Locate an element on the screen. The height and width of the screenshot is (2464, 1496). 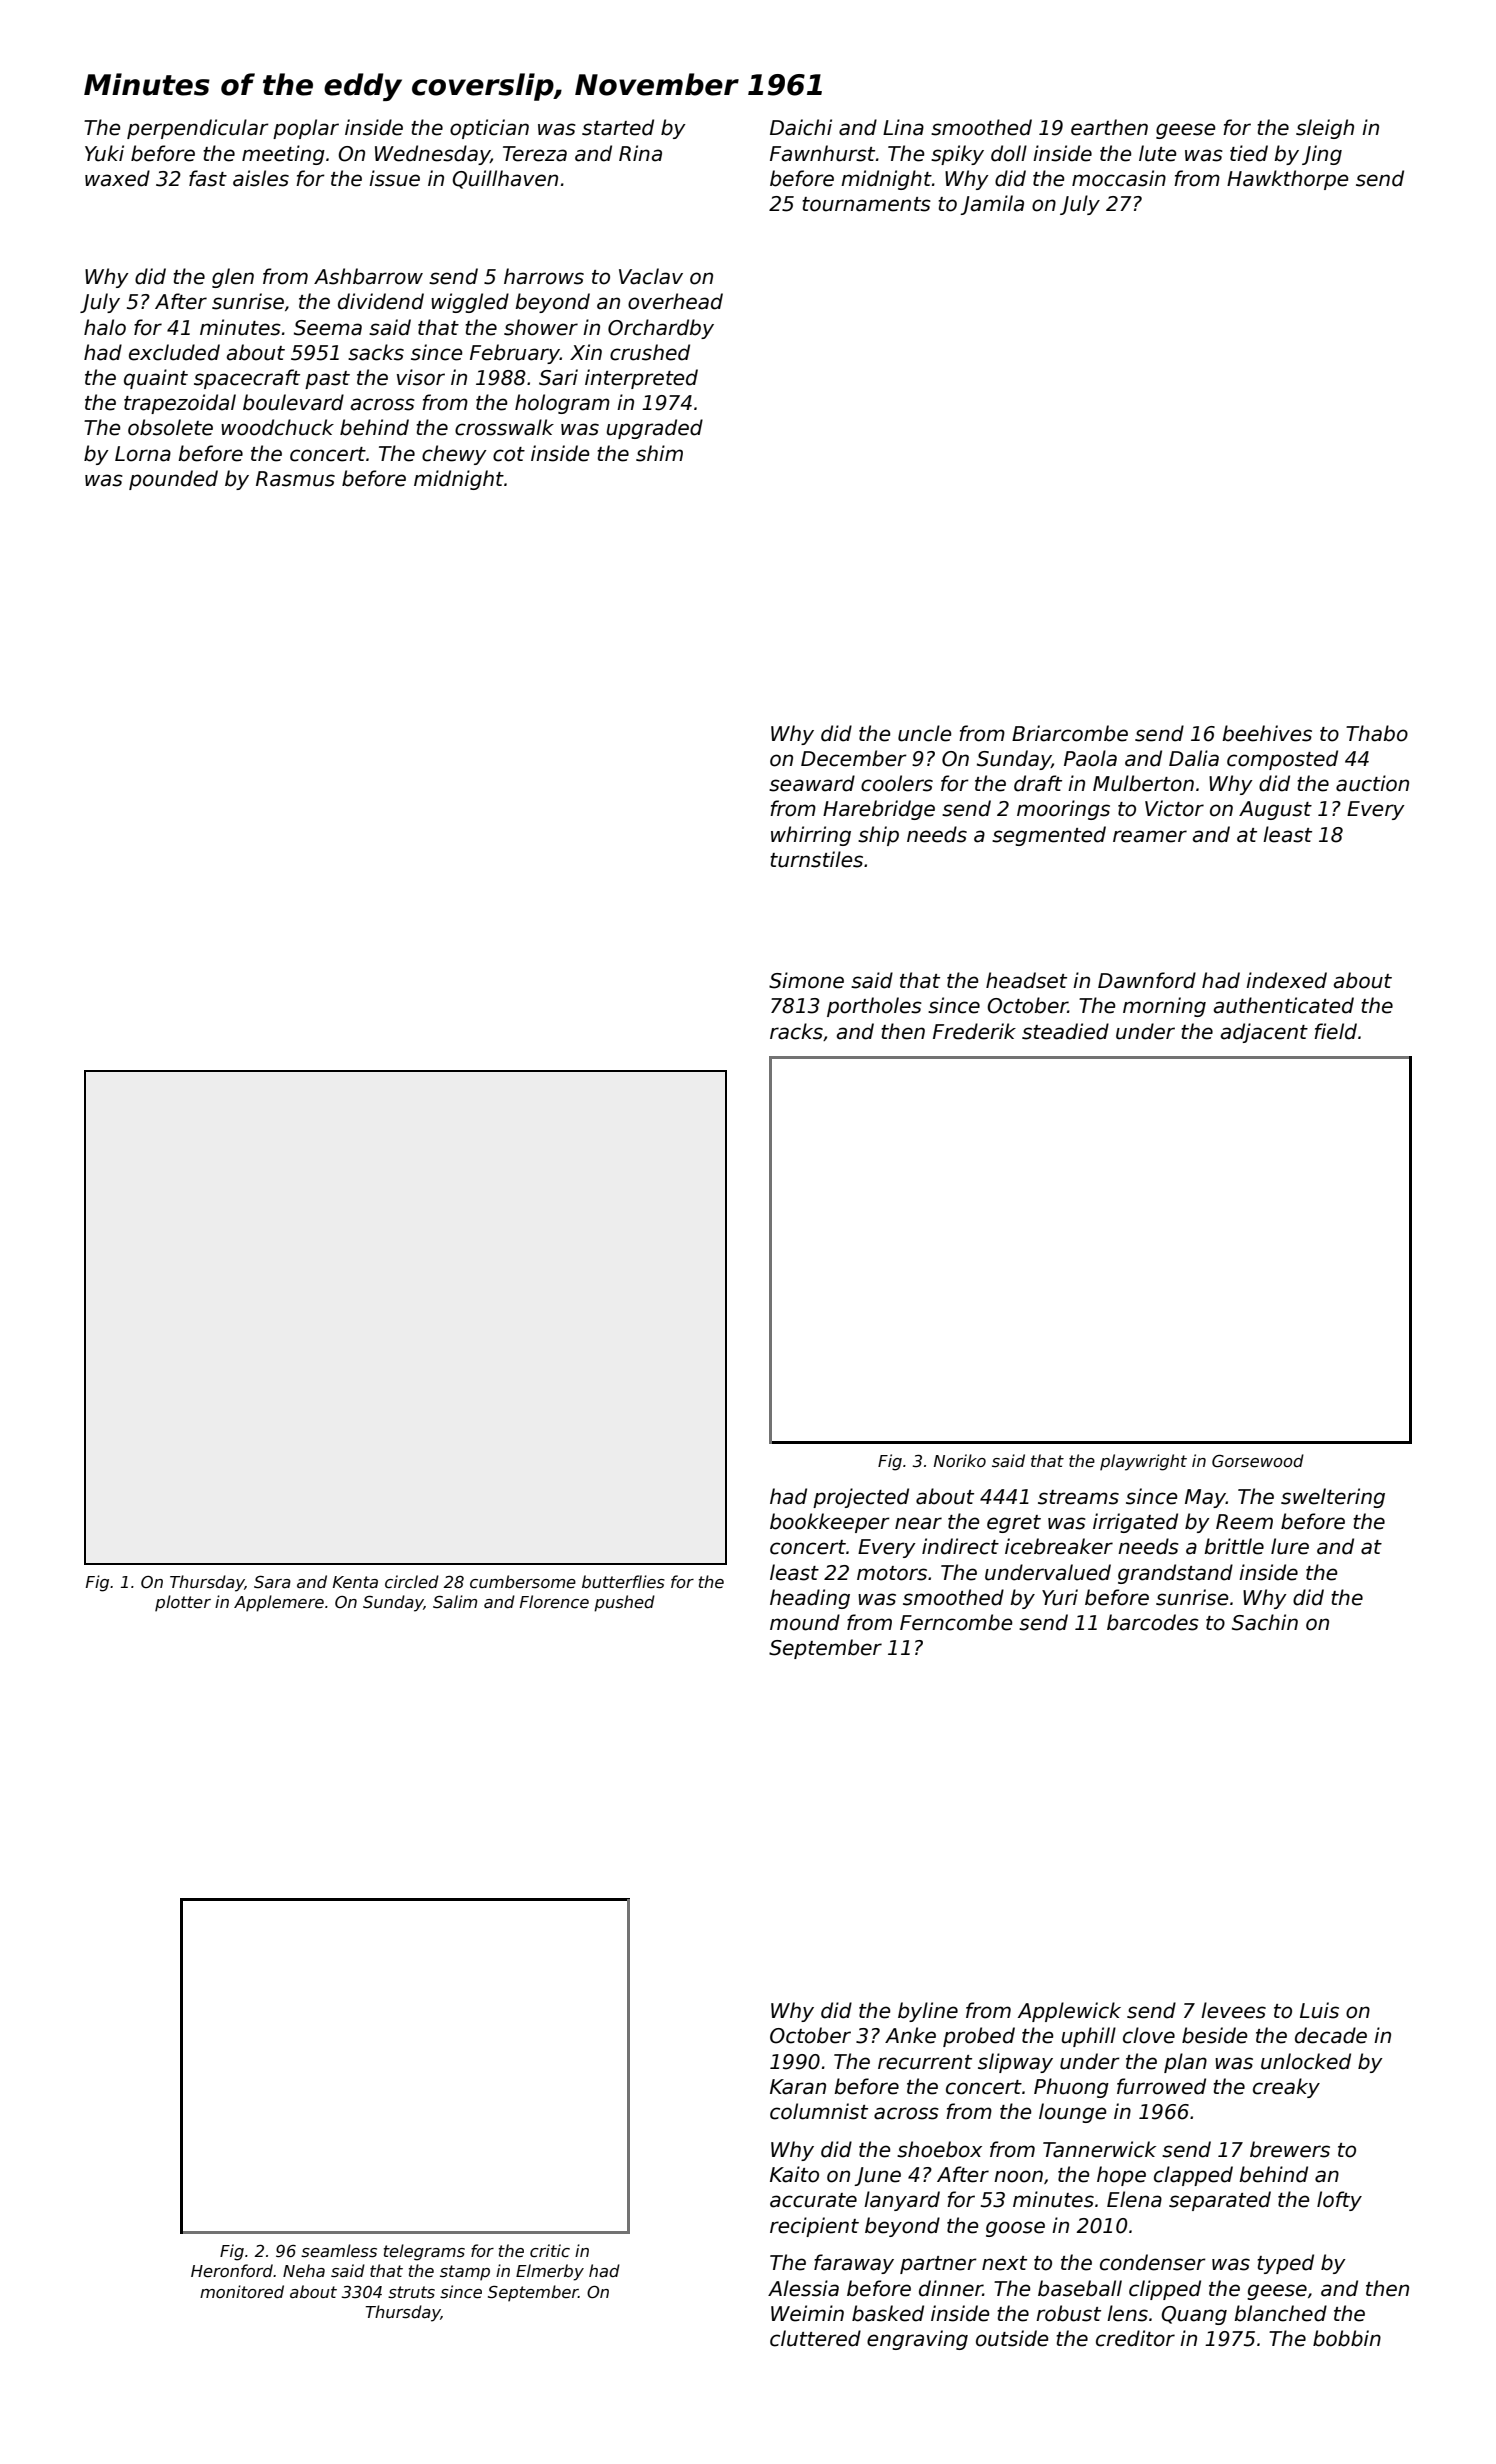
racks is located at coordinates (796, 1031).
